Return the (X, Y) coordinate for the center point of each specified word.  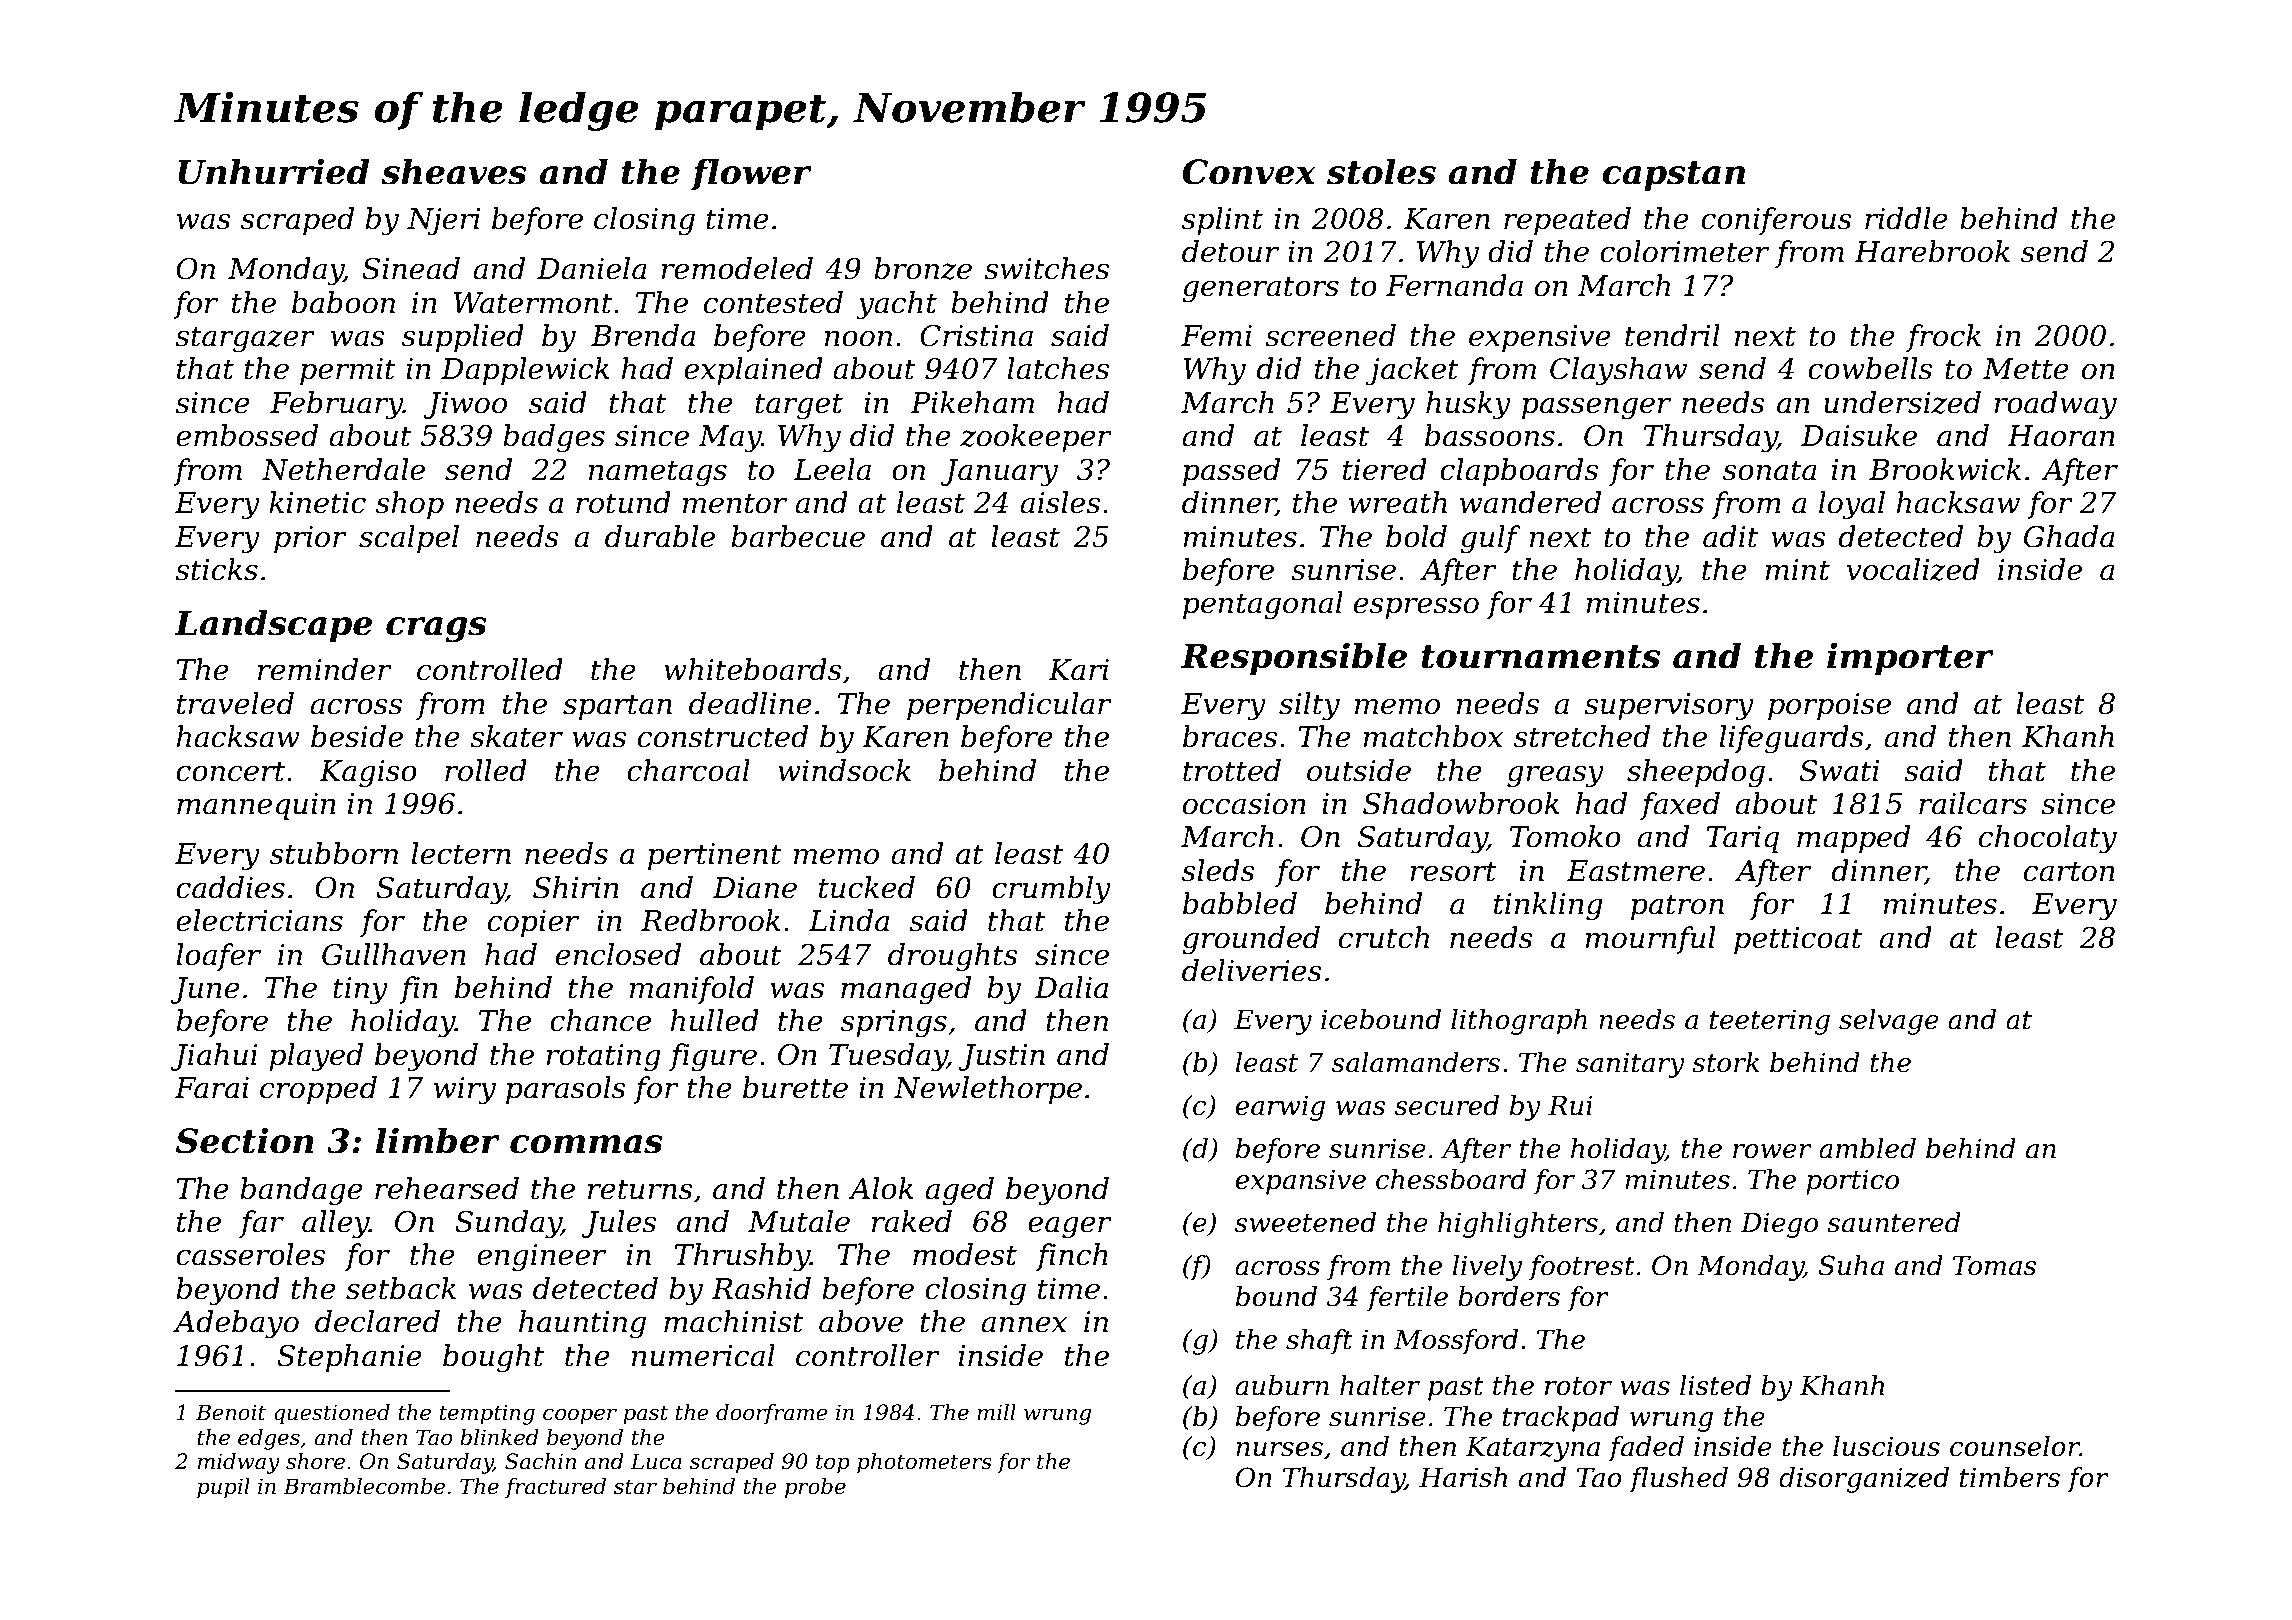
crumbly (1051, 890)
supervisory (1669, 707)
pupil (223, 1488)
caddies (230, 887)
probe (815, 1488)
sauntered (1894, 1222)
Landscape (273, 625)
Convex (1249, 172)
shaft (1319, 1342)
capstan (1673, 176)
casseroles (250, 1254)
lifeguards (1791, 739)
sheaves (454, 171)
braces (1230, 736)
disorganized (1864, 1480)
